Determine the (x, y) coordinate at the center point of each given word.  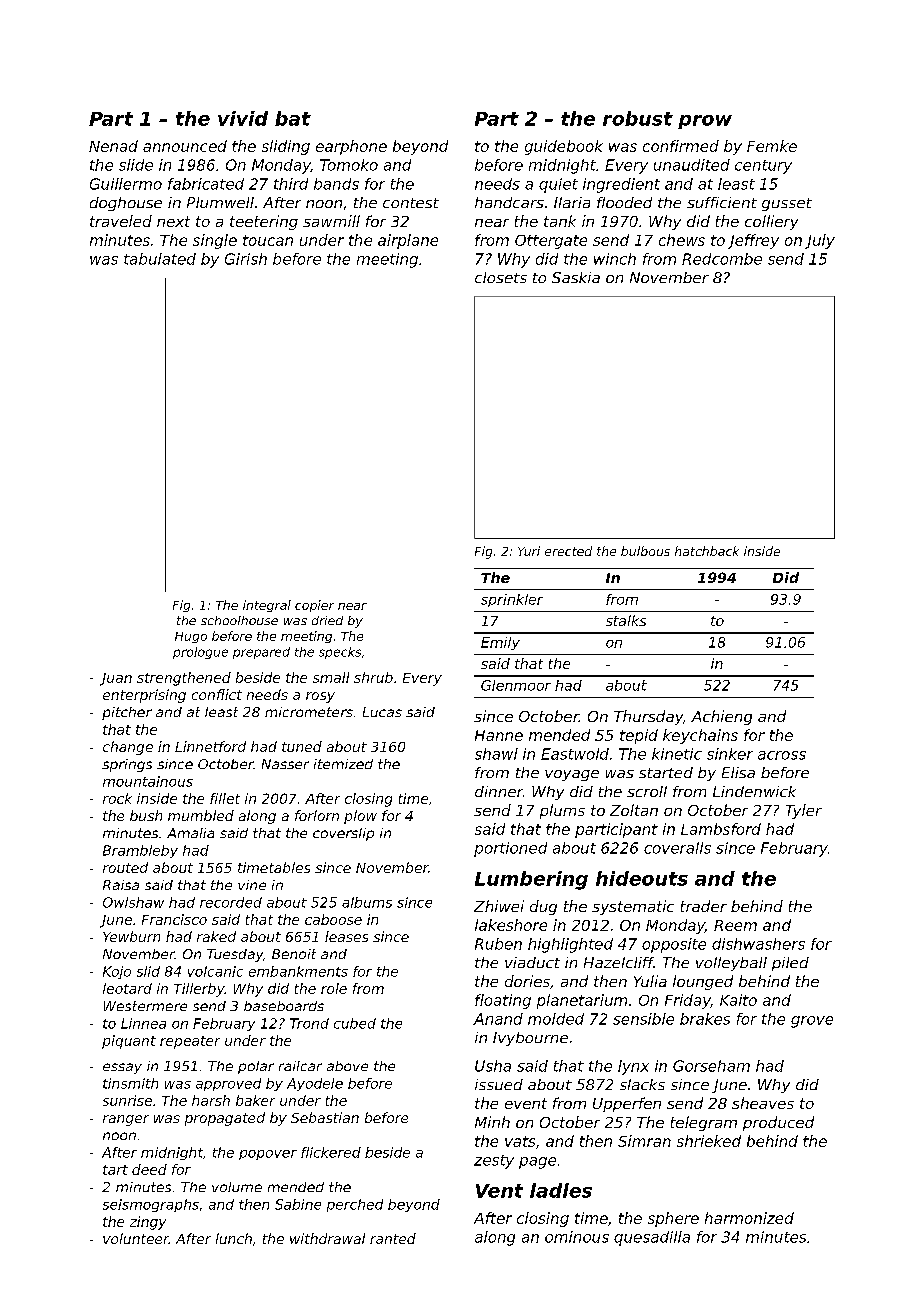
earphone (351, 147)
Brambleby (140, 851)
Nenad (113, 146)
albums (367, 902)
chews (682, 240)
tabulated (160, 259)
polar (256, 1067)
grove (812, 1022)
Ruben (498, 944)
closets (501, 277)
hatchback (707, 551)
